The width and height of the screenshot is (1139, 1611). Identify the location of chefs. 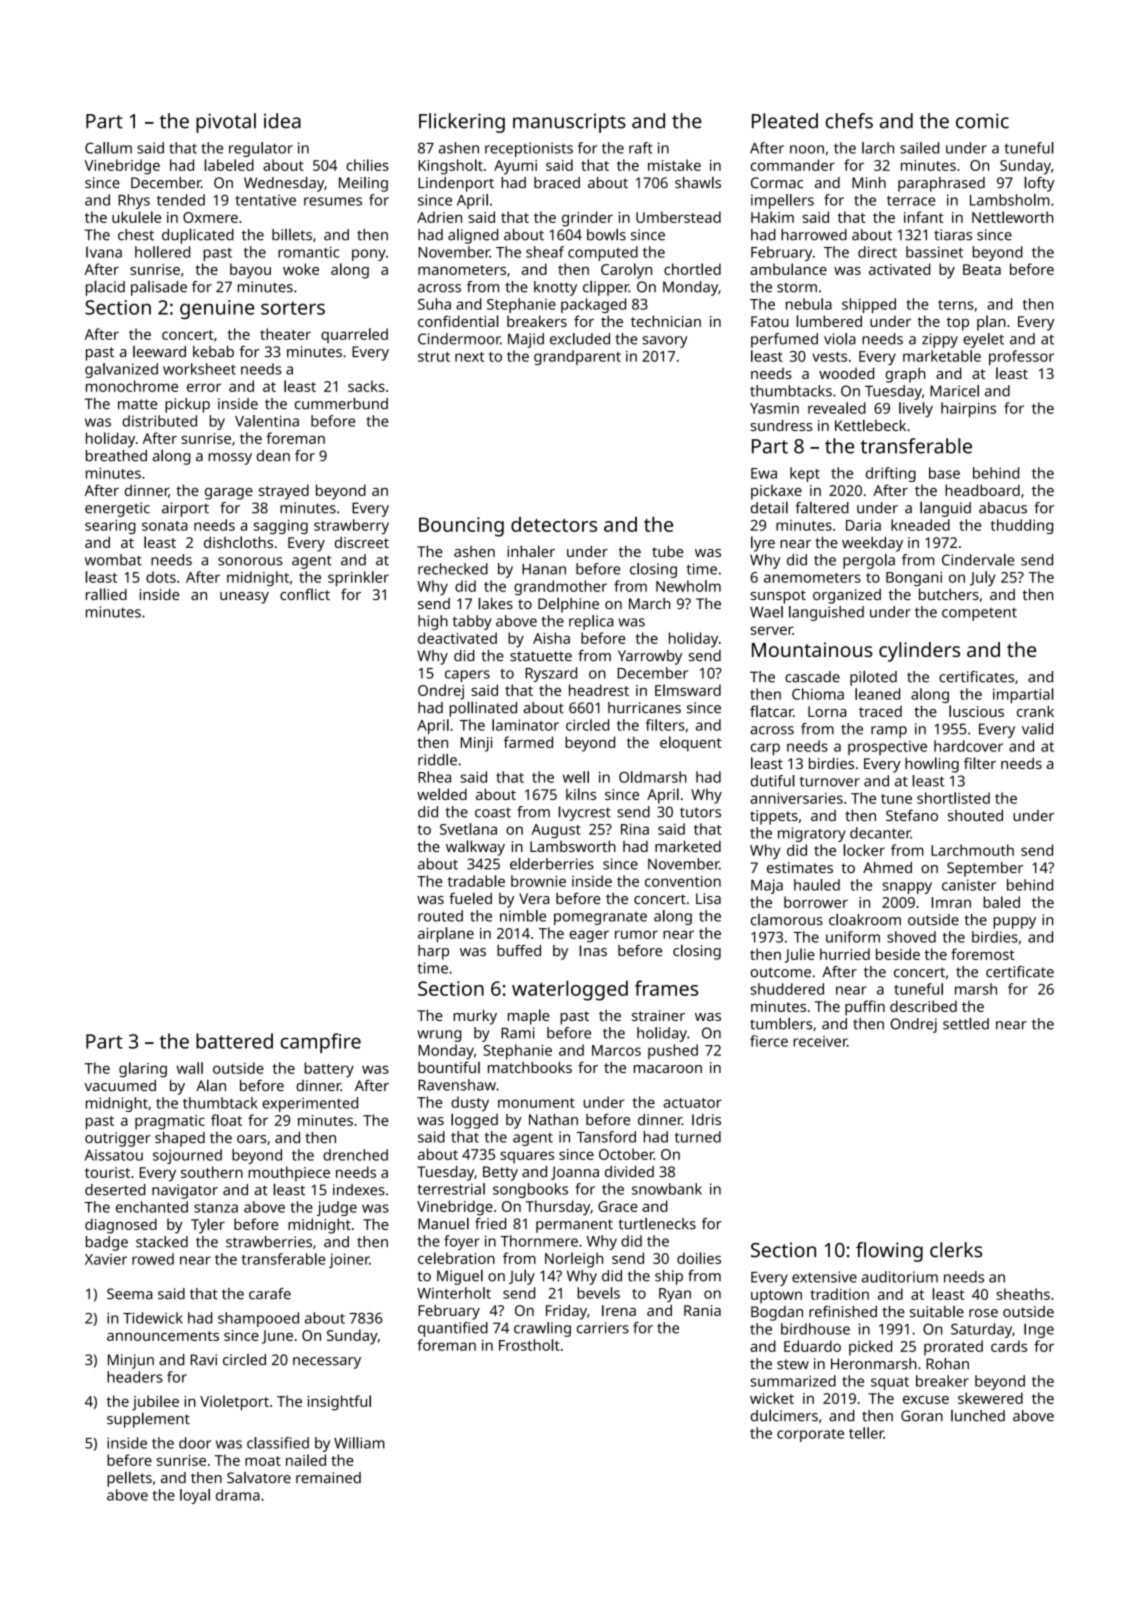
(849, 121).
